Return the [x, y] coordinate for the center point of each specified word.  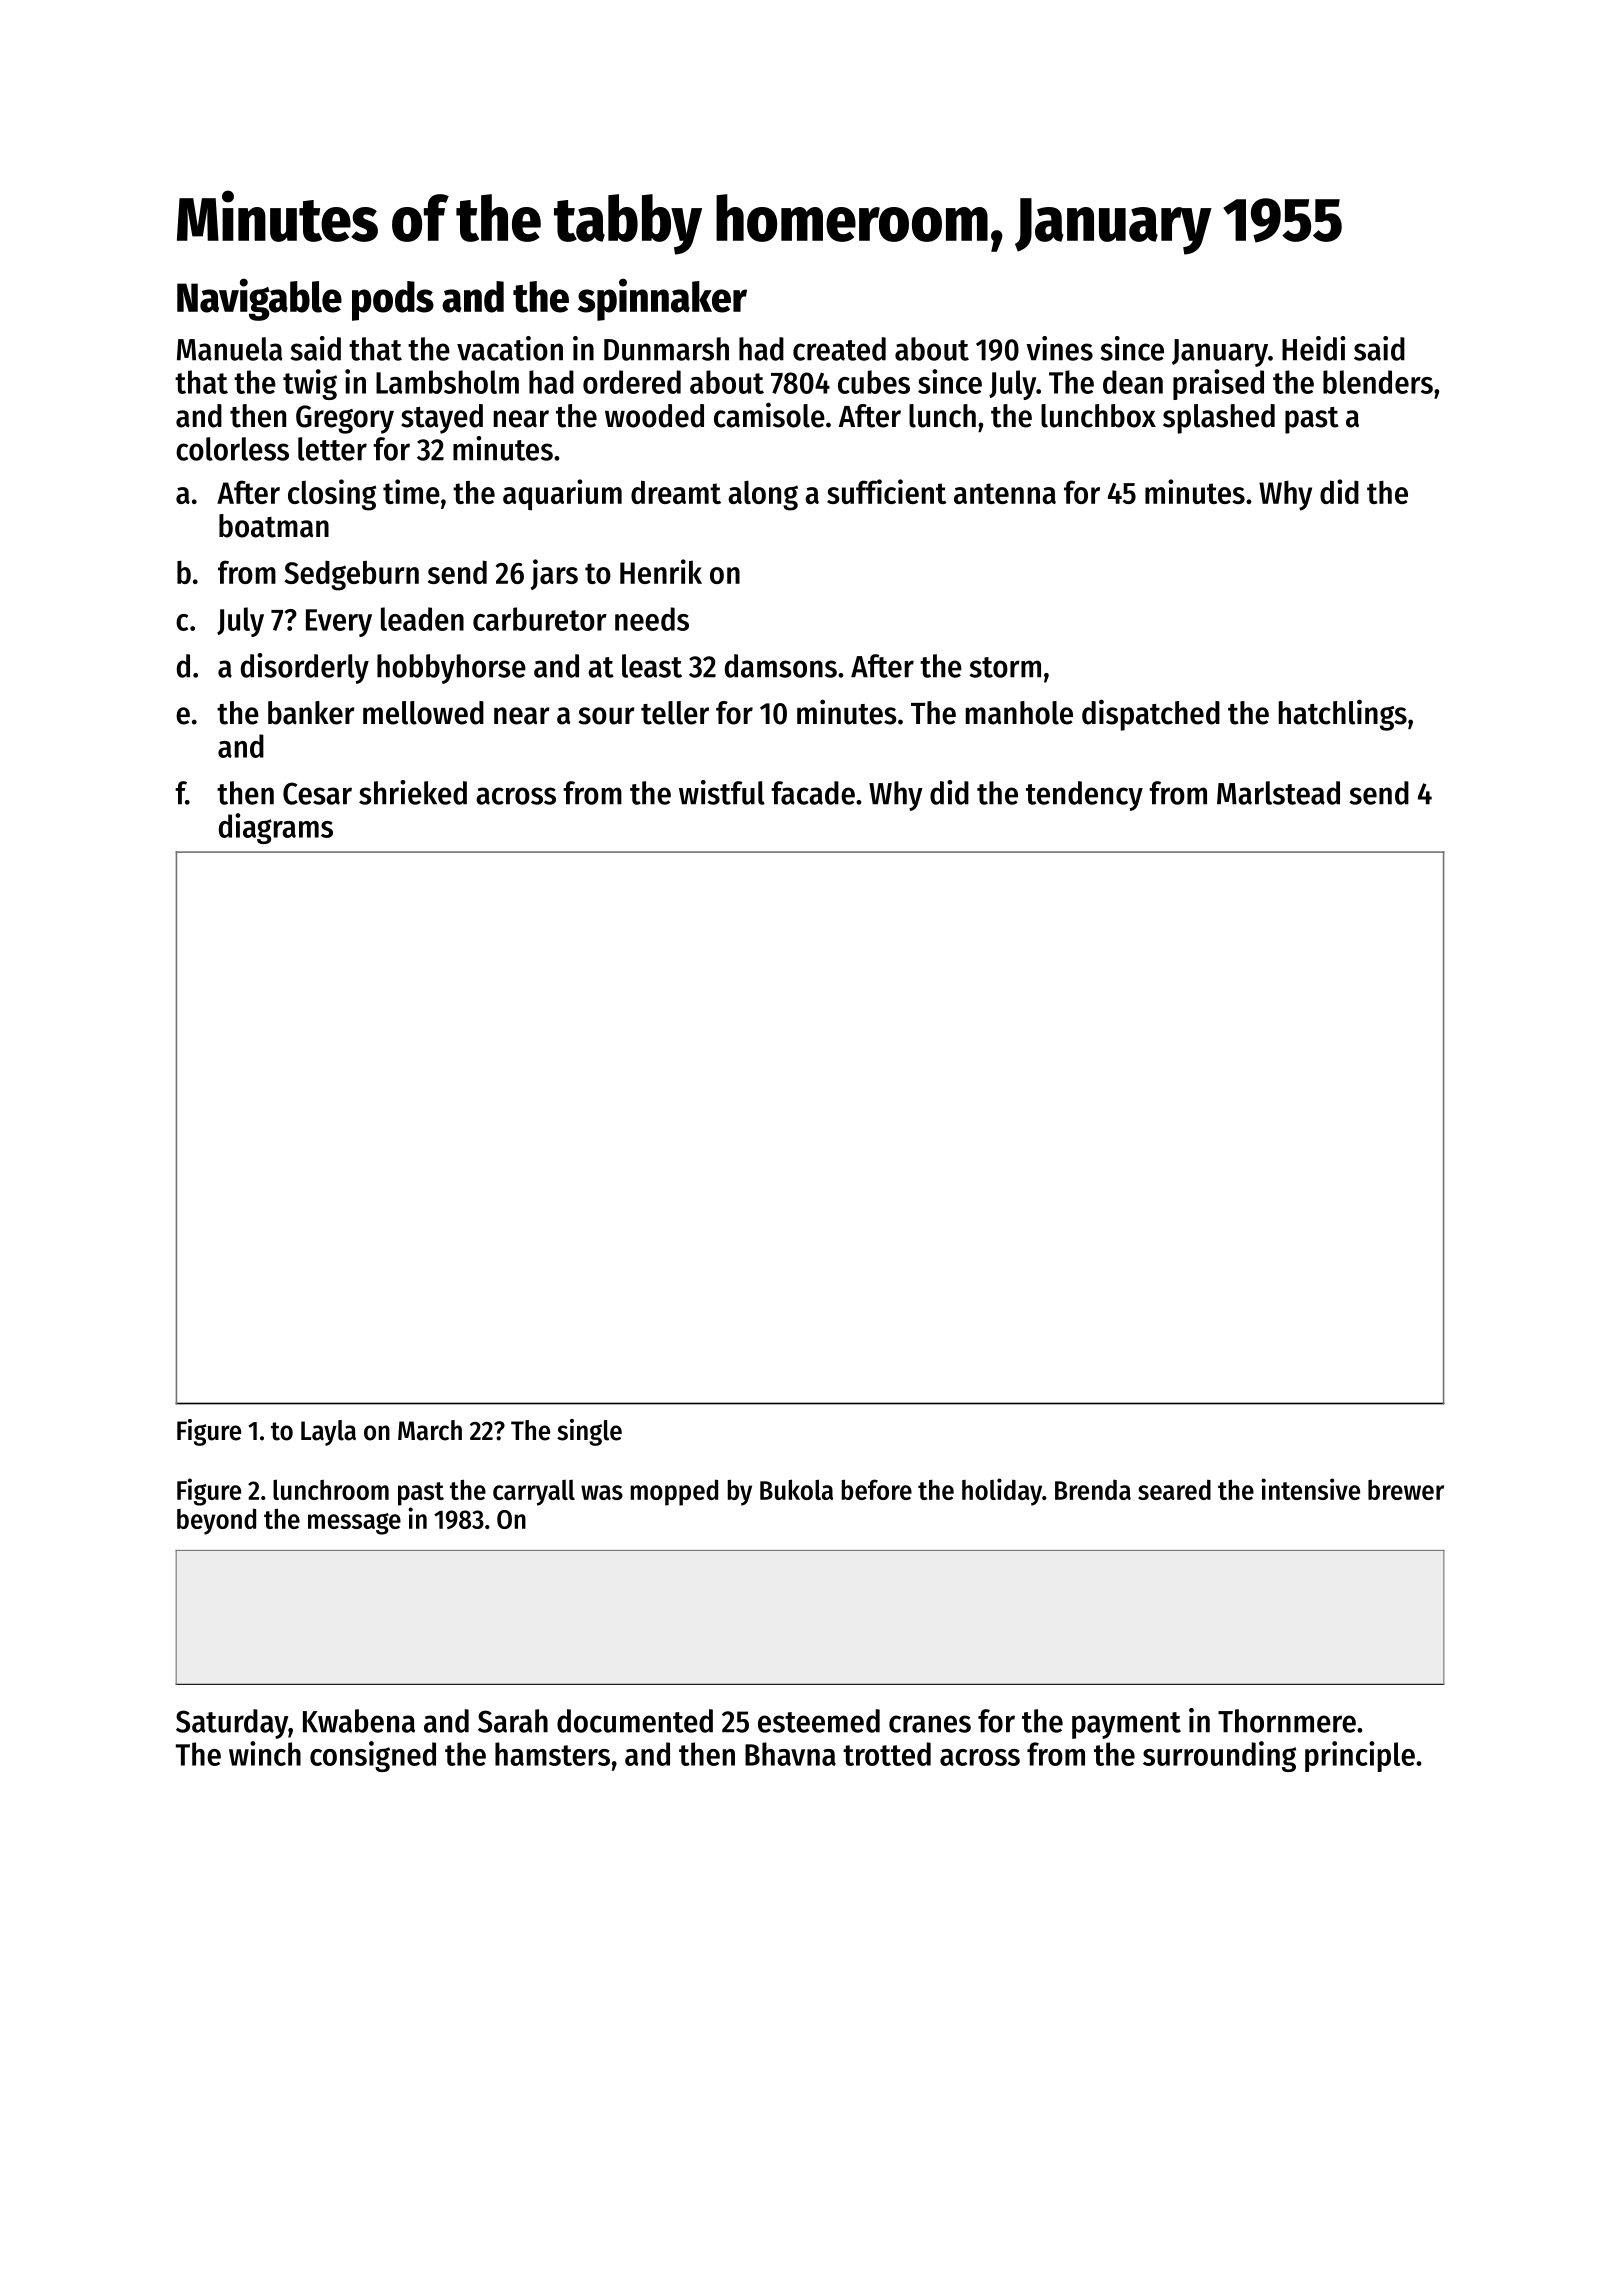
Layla [328, 1433]
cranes [930, 1724]
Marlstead [1278, 793]
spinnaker [662, 299]
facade [813, 793]
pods [393, 301]
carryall [534, 1493]
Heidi [1313, 348]
